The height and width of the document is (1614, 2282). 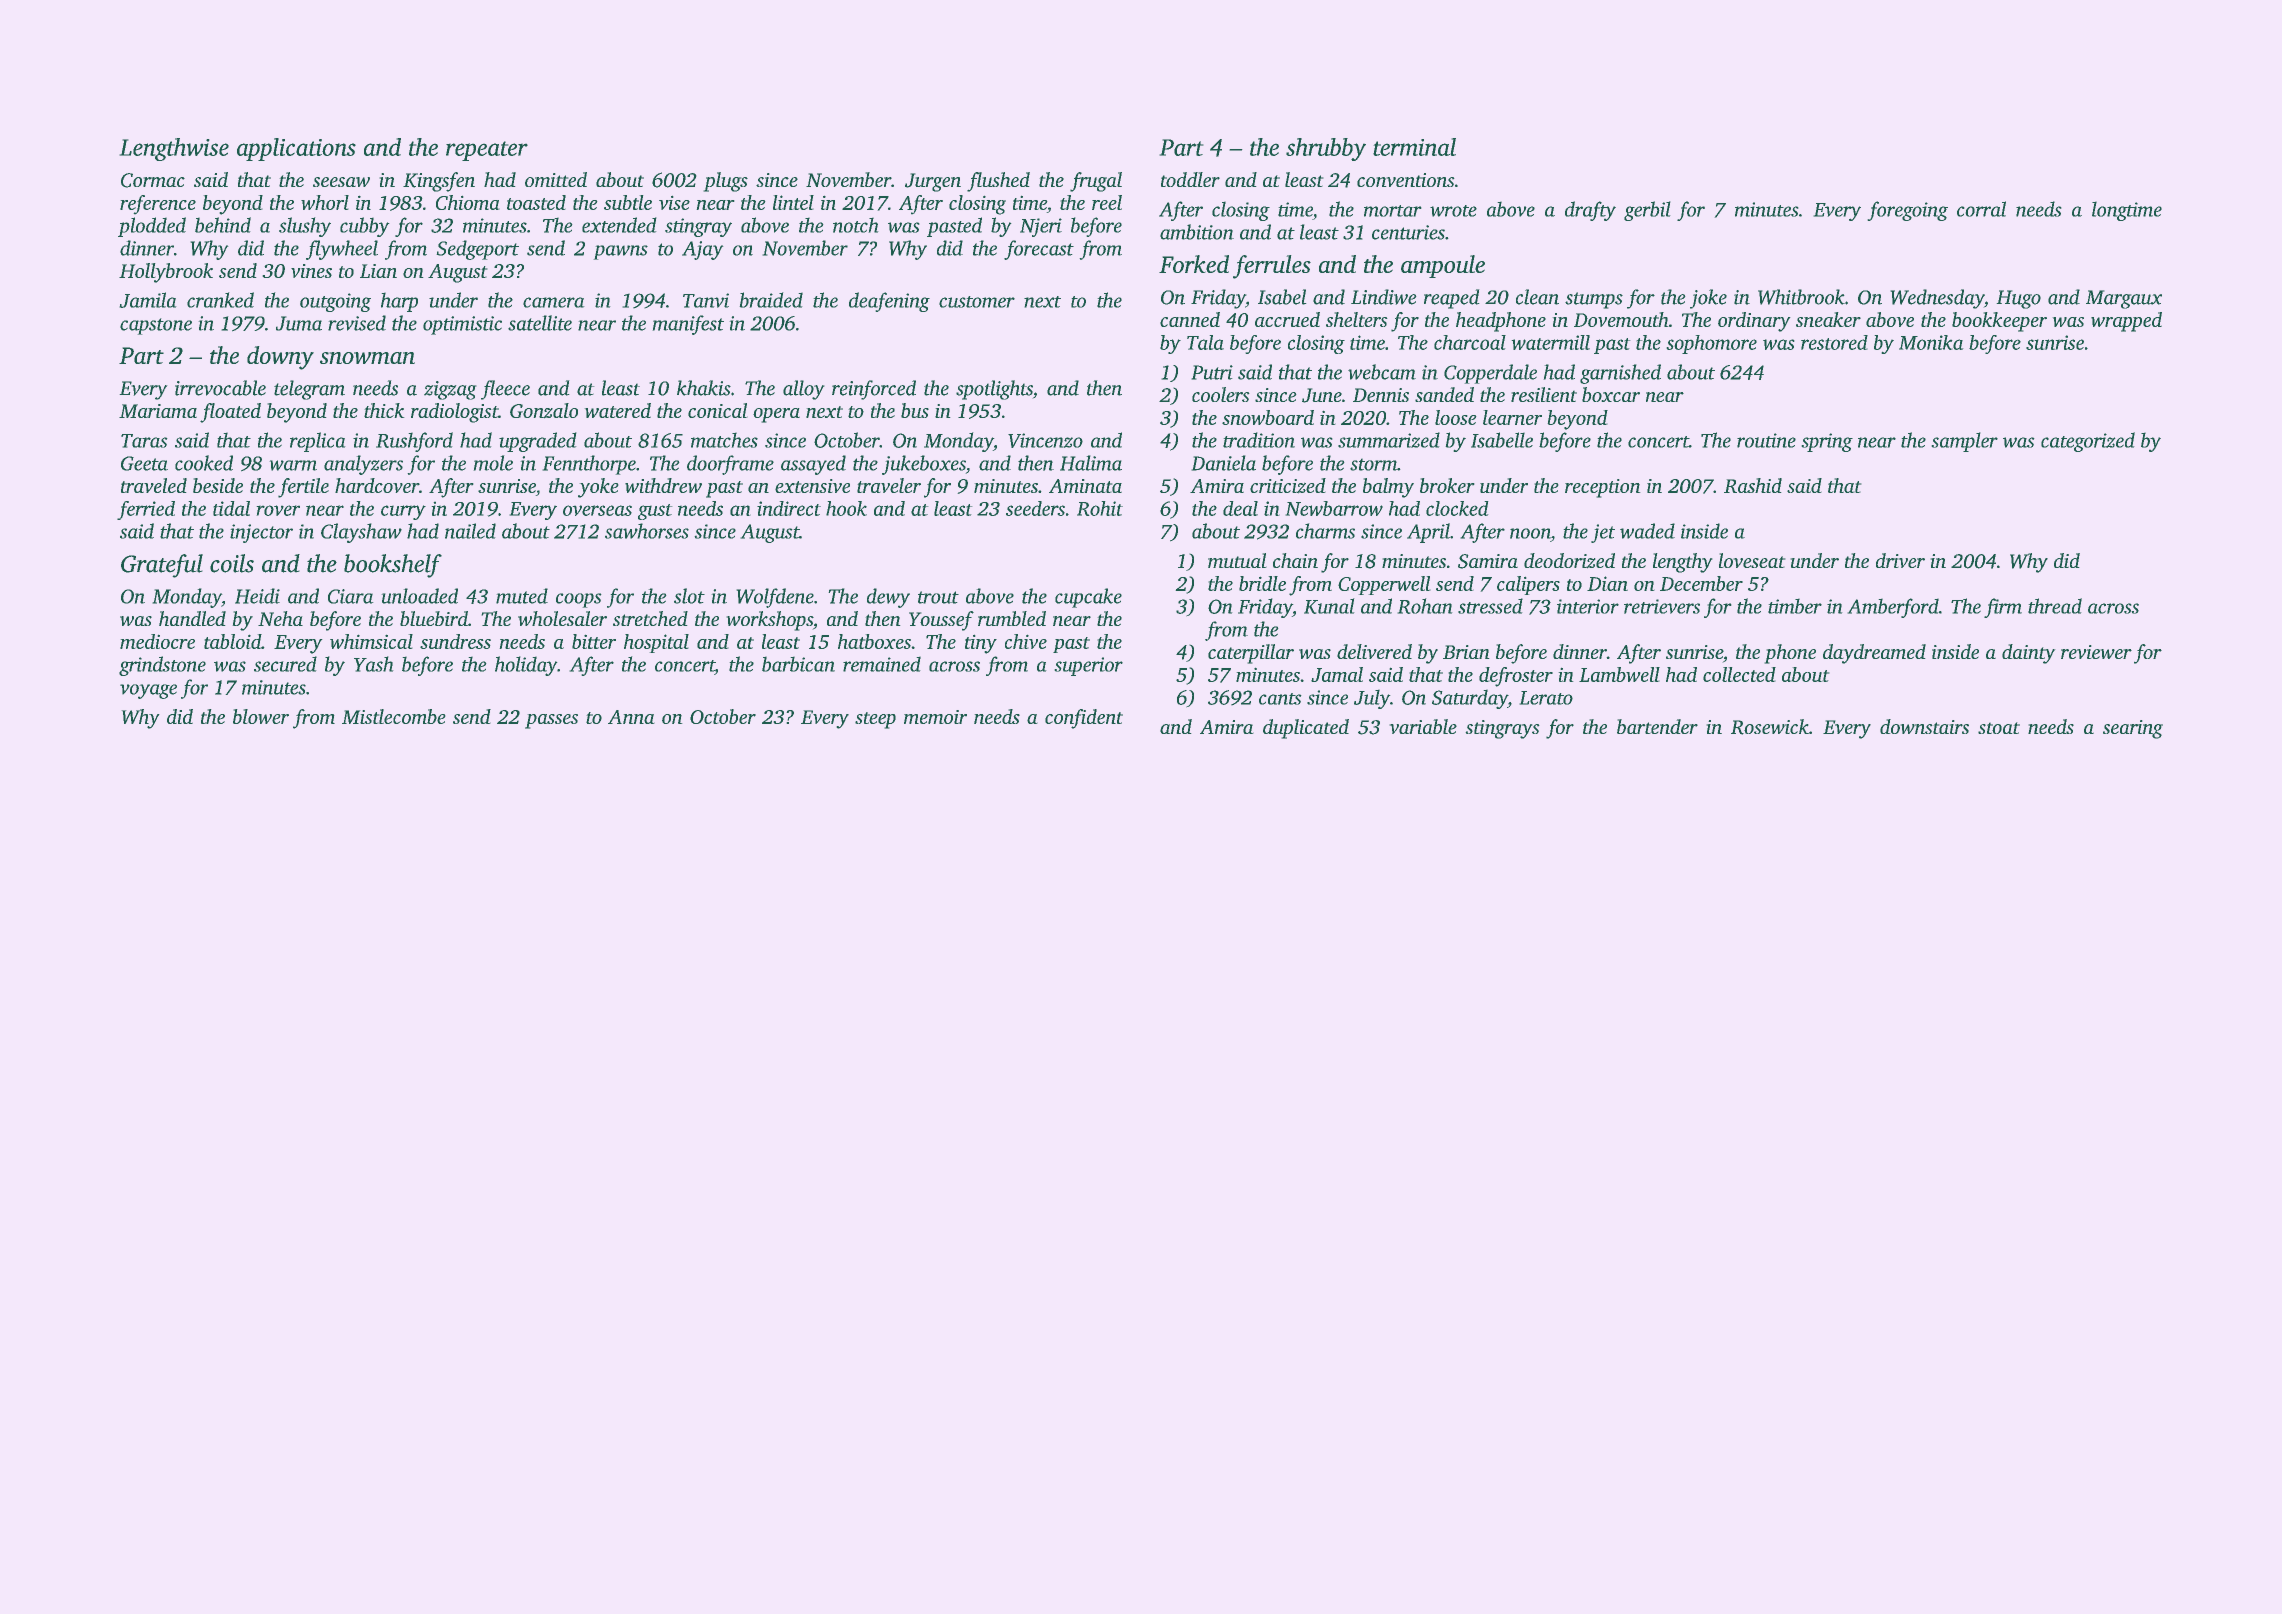 What do you see at coordinates (296, 149) in the document?
I see `applications` at bounding box center [296, 149].
